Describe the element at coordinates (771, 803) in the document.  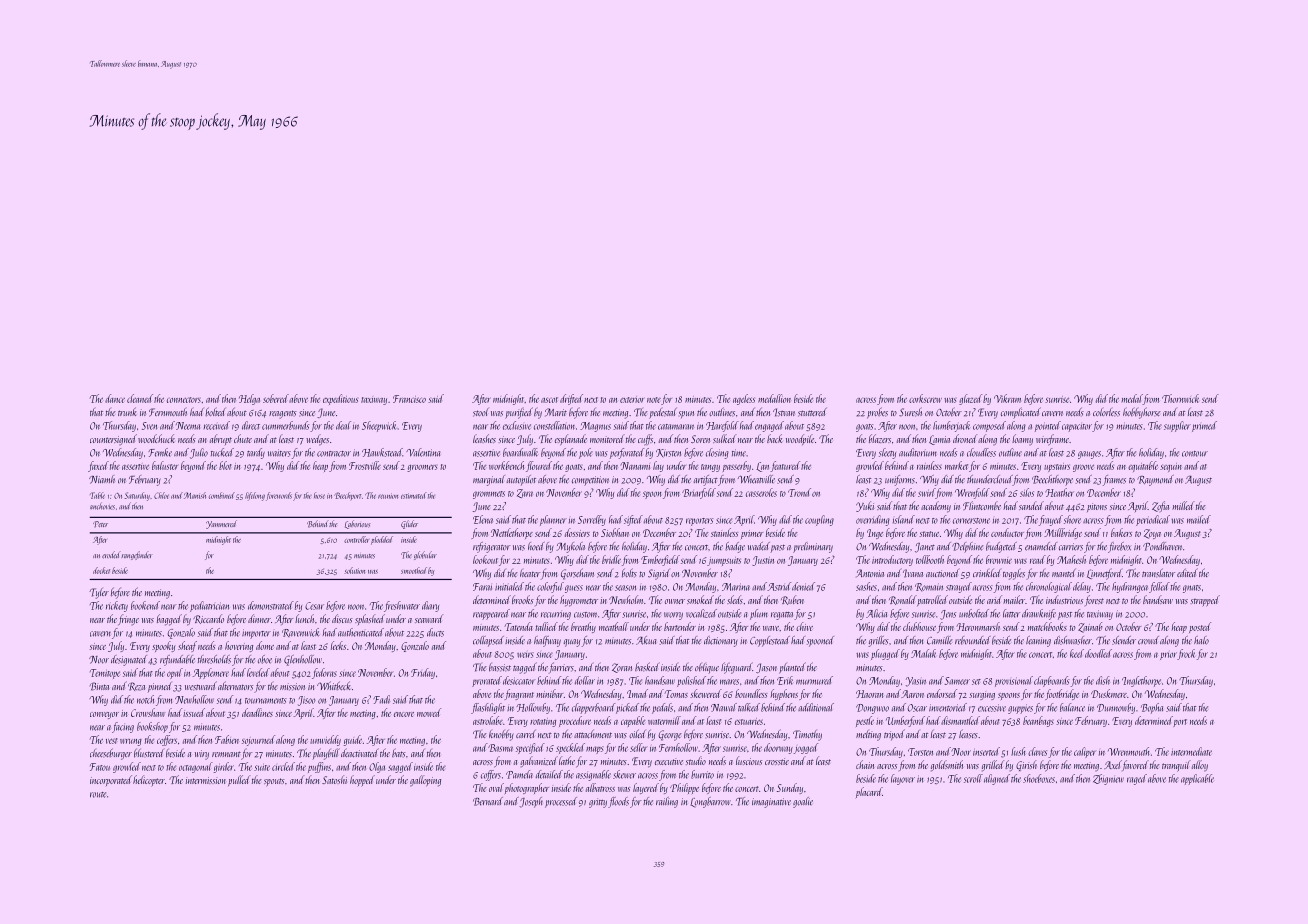
I see `imaginative` at that location.
